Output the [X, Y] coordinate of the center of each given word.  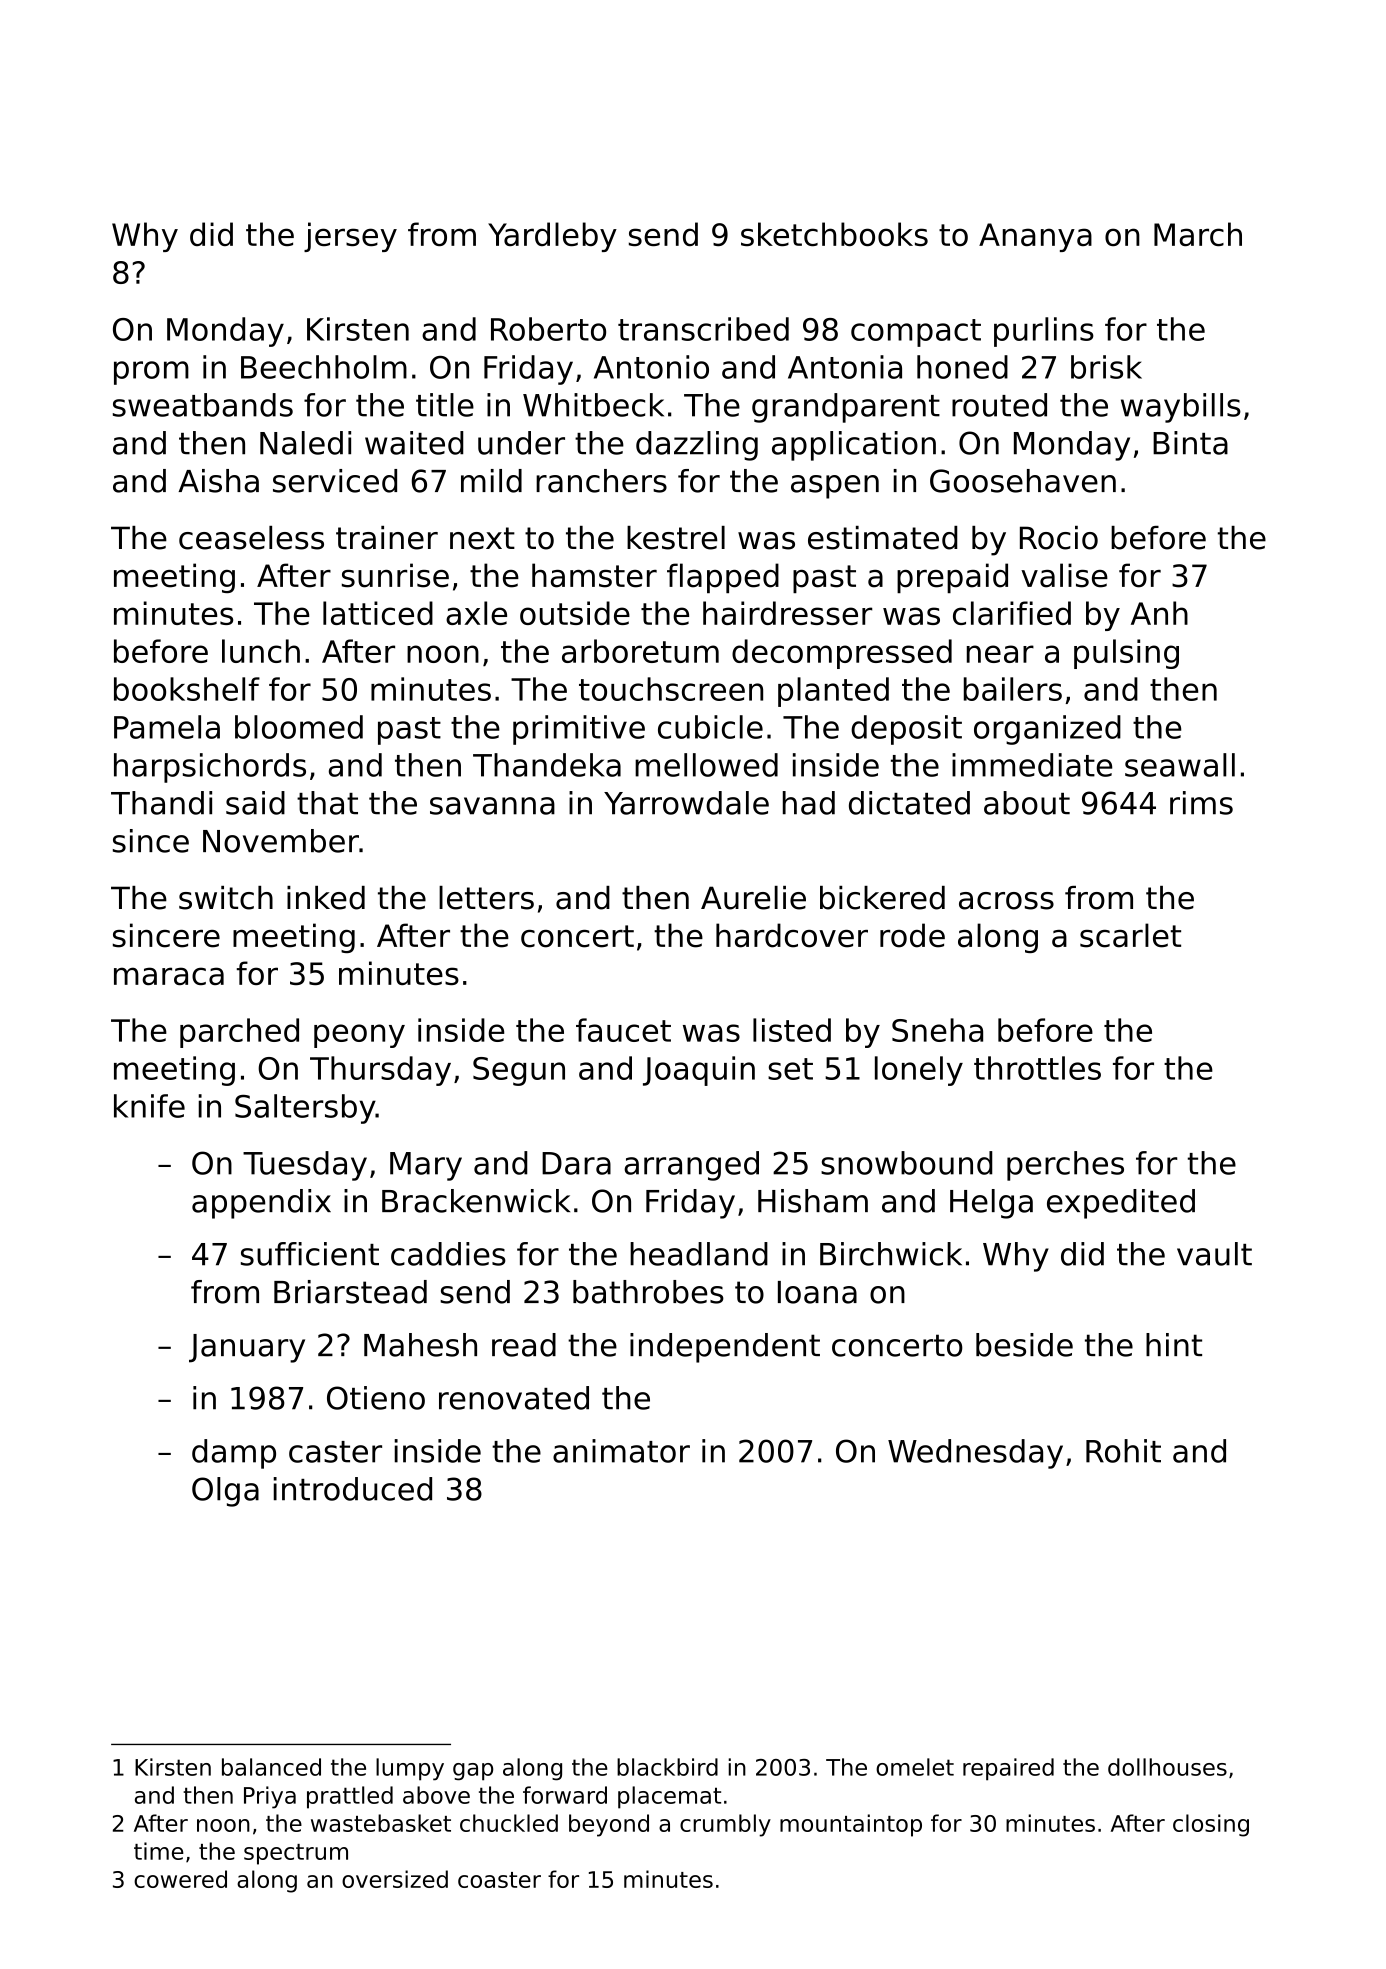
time [159, 1851]
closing [1211, 1825]
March [1198, 234]
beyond [609, 1825]
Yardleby [552, 237]
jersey [350, 237]
